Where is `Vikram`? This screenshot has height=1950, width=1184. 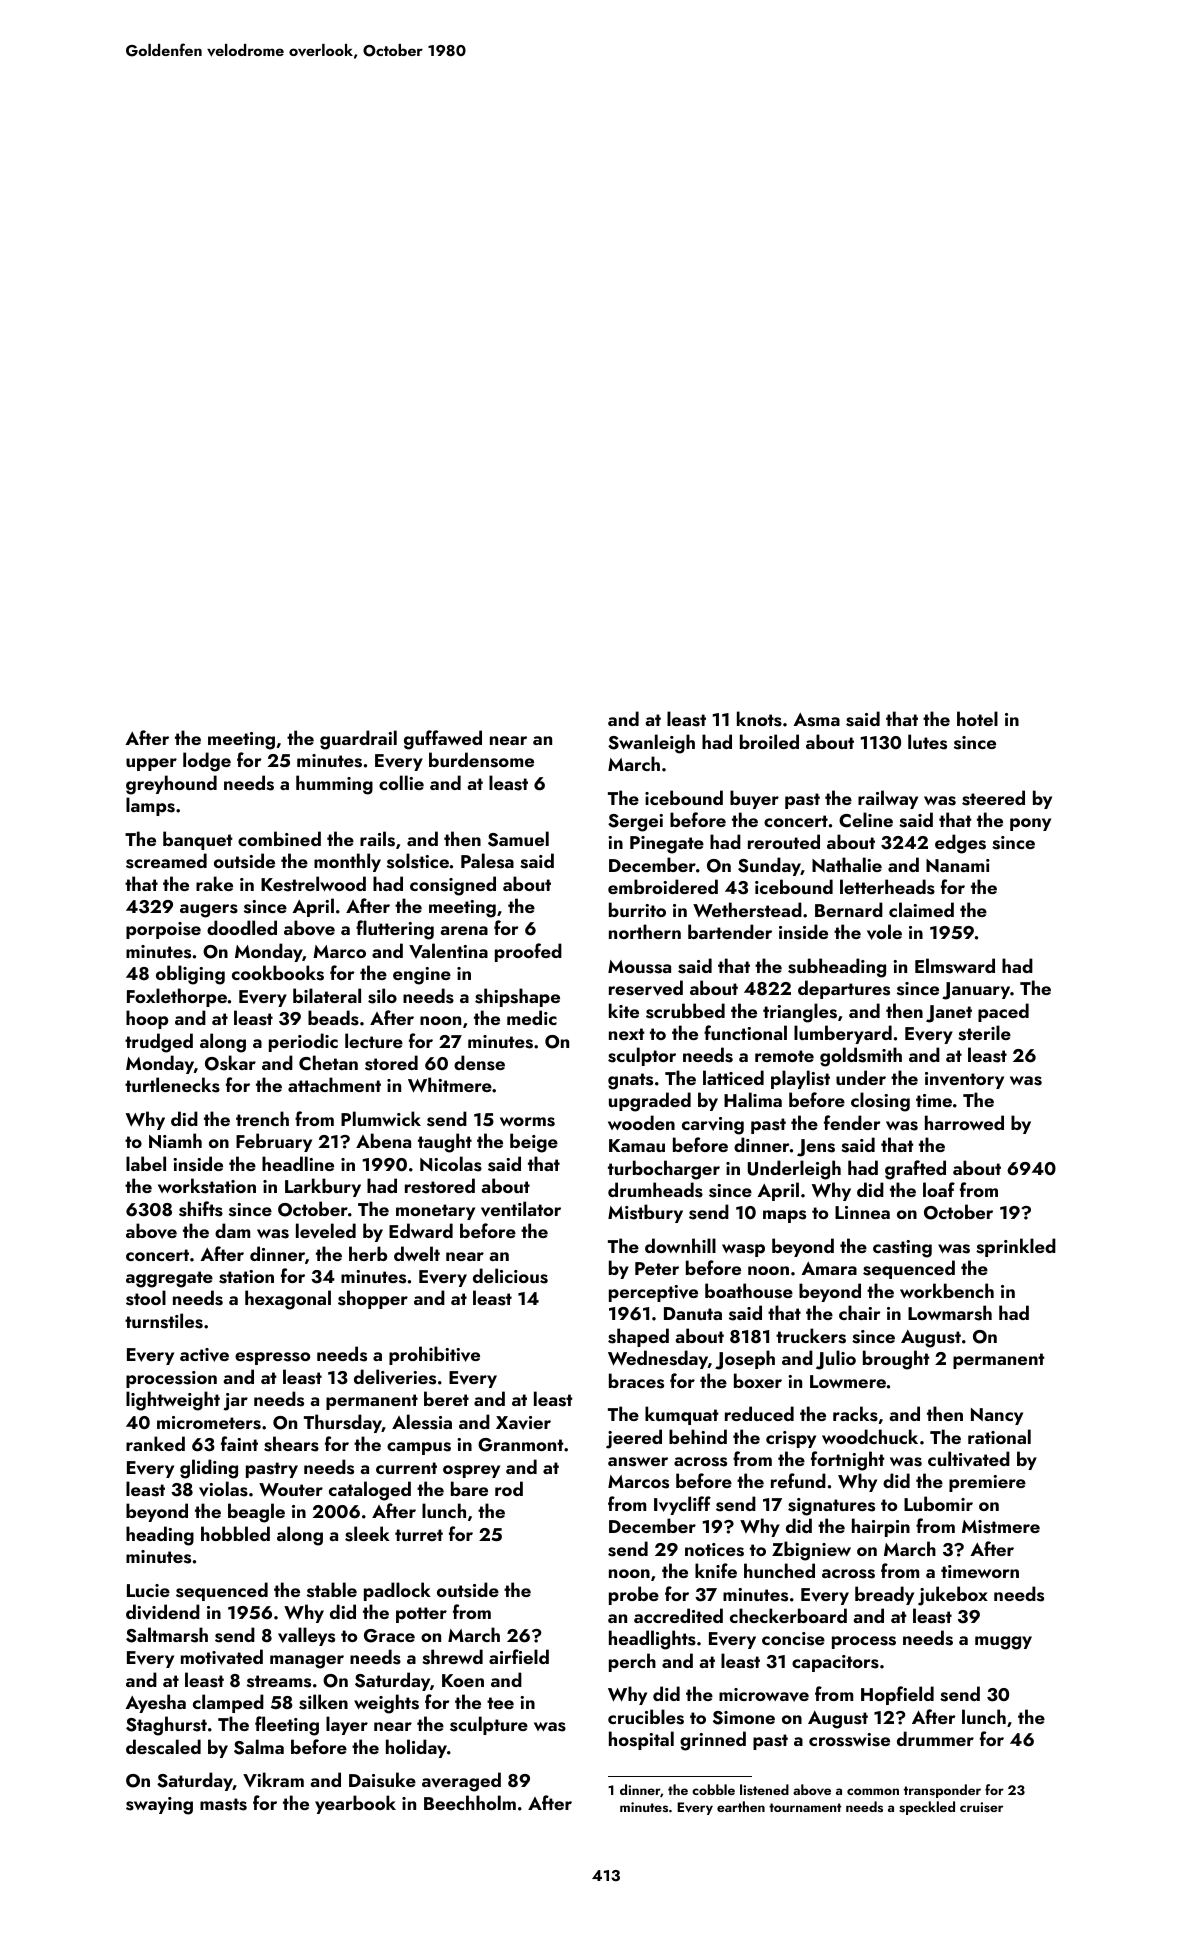 Vikram is located at coordinates (273, 1779).
